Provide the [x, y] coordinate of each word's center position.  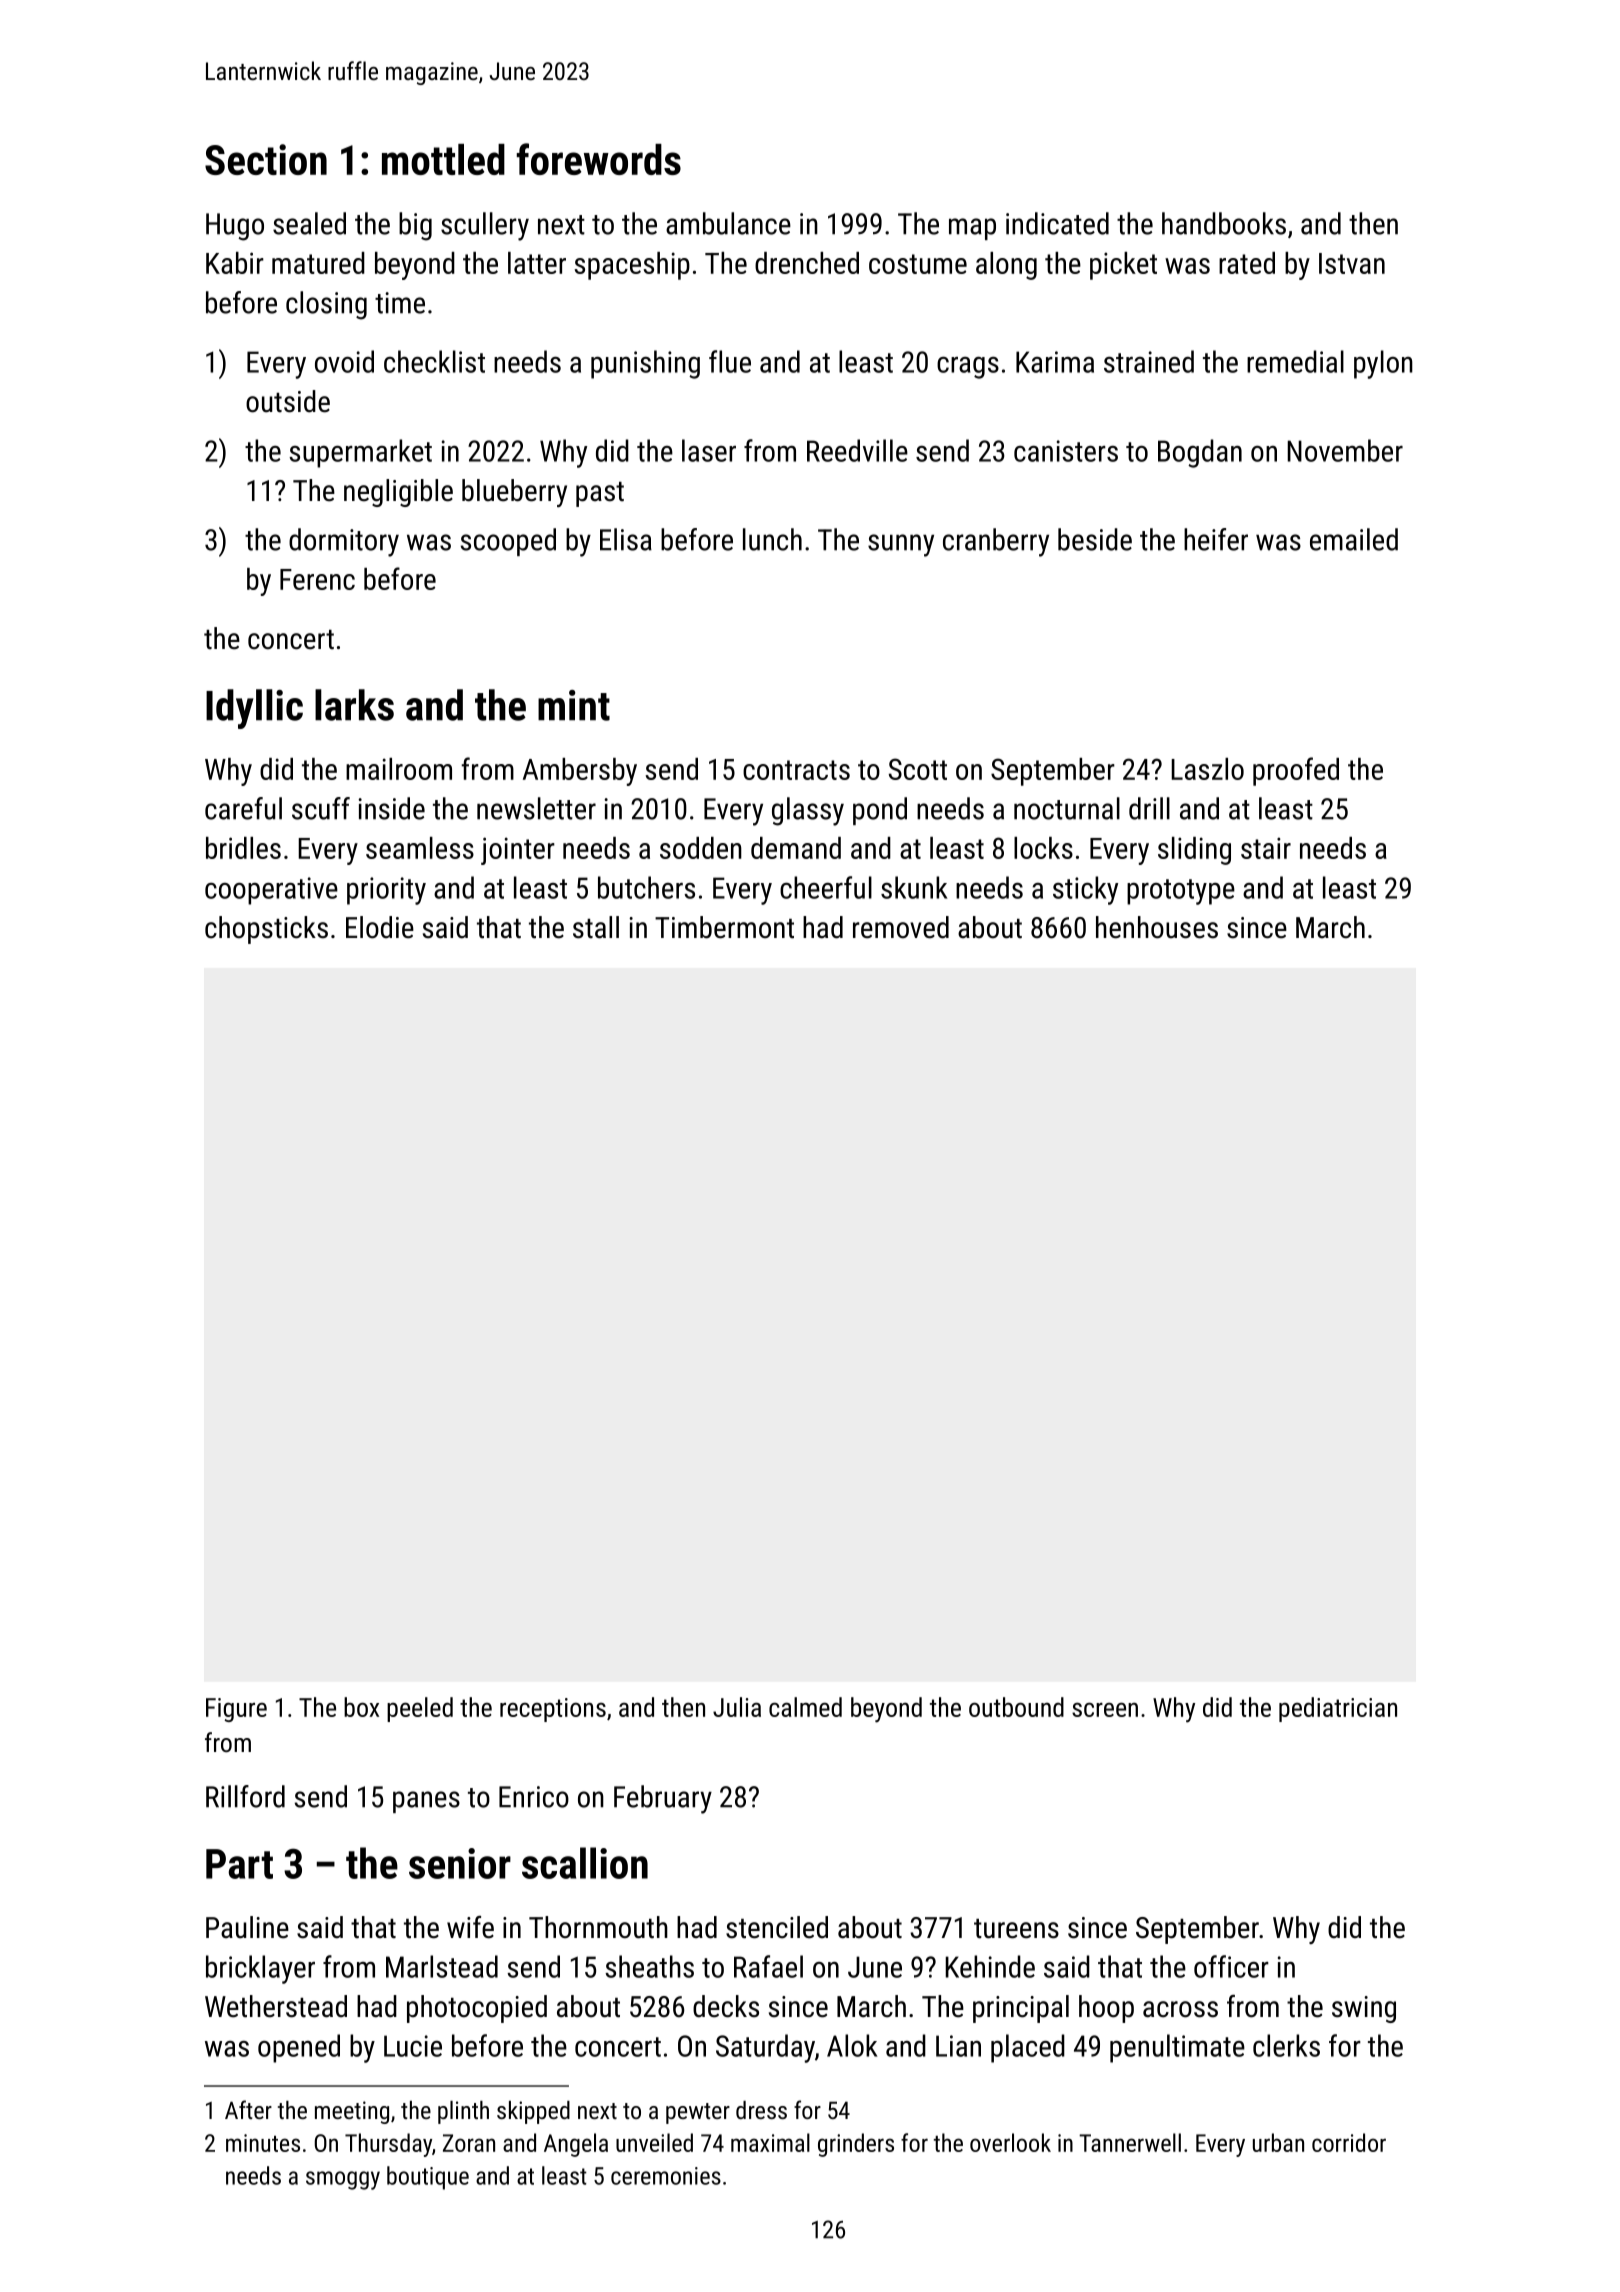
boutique [428, 2178]
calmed [805, 1707]
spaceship [632, 266]
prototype [1181, 892]
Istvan [1352, 263]
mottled [443, 159]
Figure [236, 1710]
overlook [1010, 2142]
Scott [918, 769]
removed [901, 927]
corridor [1349, 2142]
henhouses [1157, 927]
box [361, 1707]
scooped [508, 542]
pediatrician [1338, 1709]
